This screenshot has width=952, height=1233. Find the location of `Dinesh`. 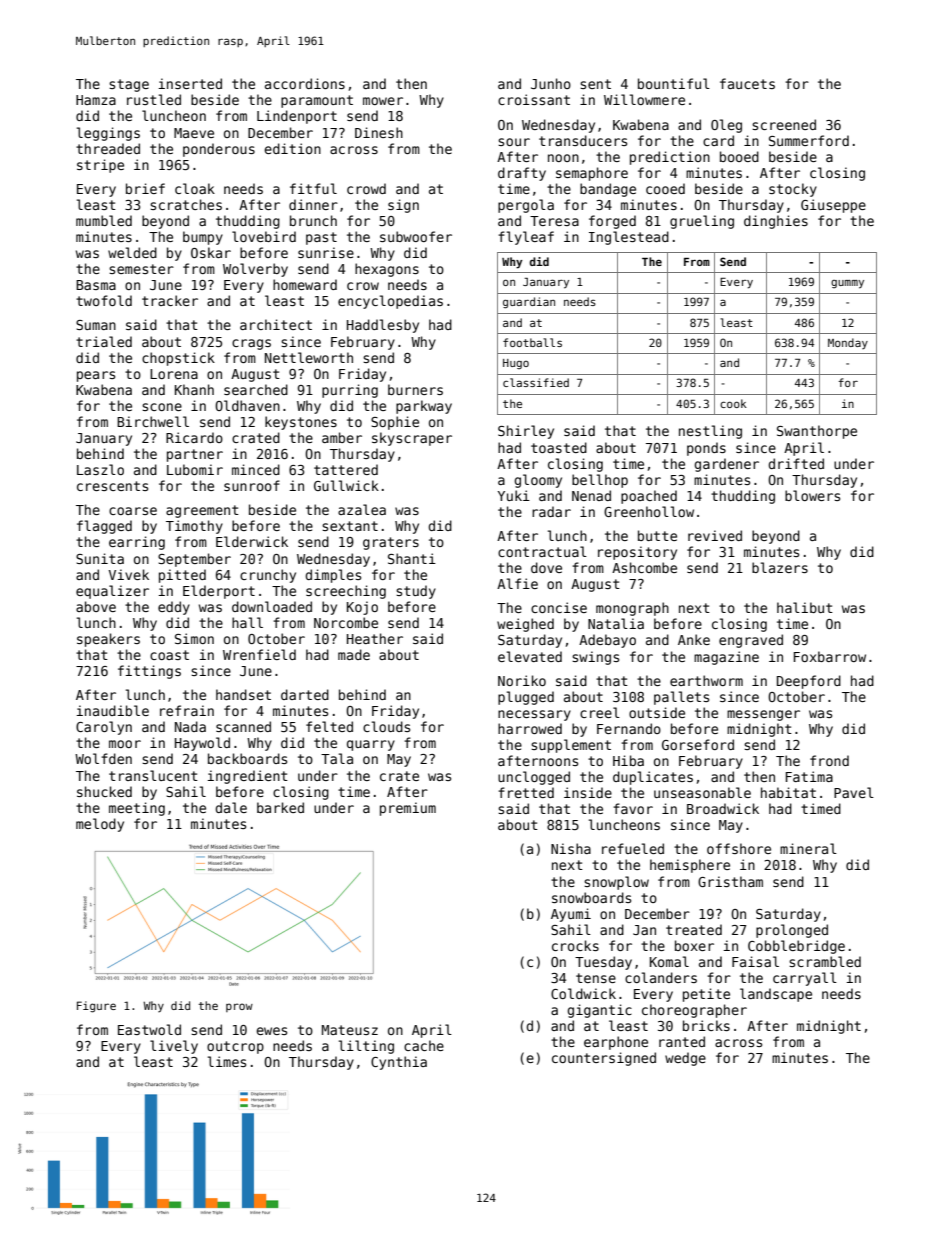

Dinesh is located at coordinates (379, 132).
